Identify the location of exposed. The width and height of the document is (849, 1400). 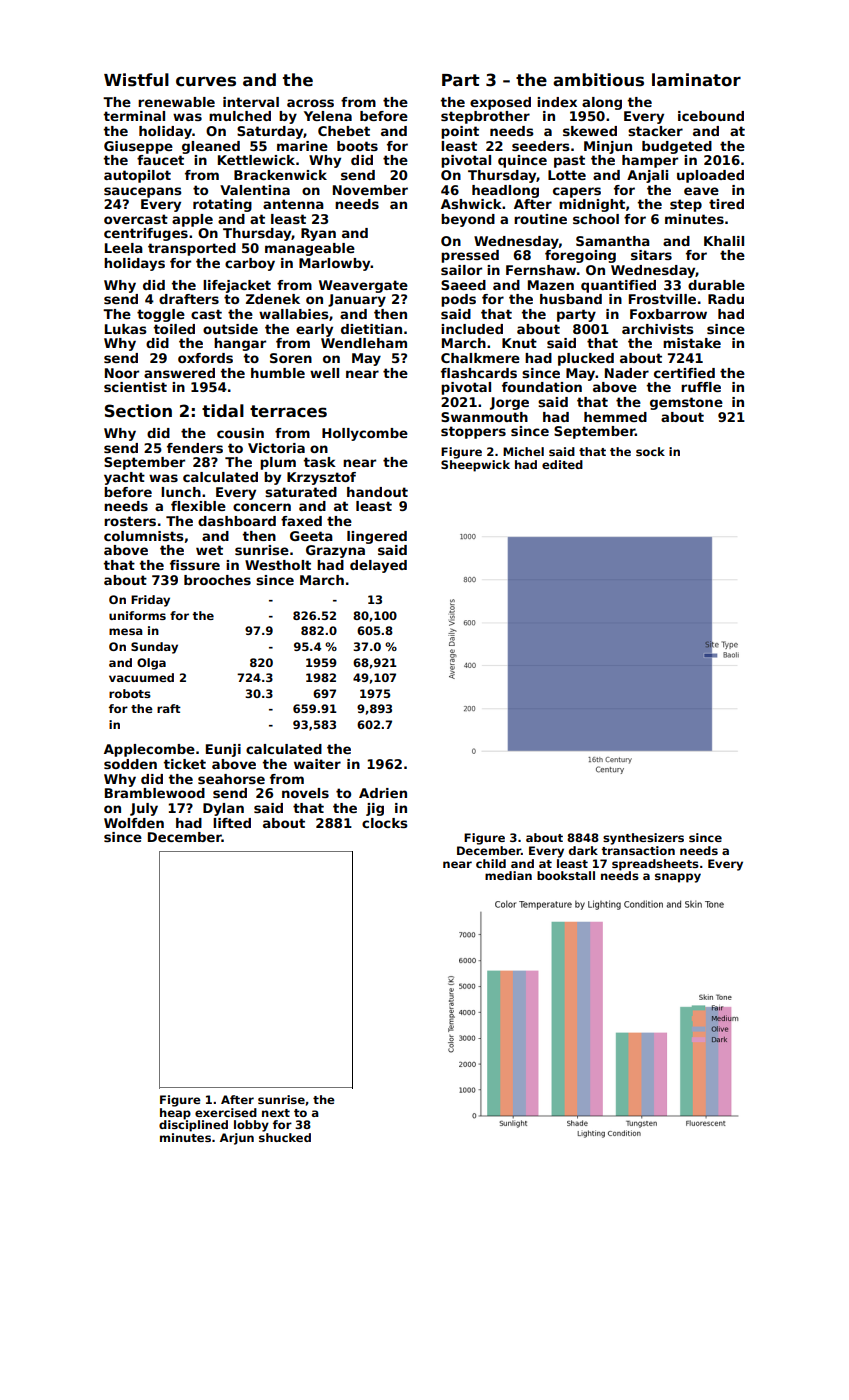
(500, 103).
